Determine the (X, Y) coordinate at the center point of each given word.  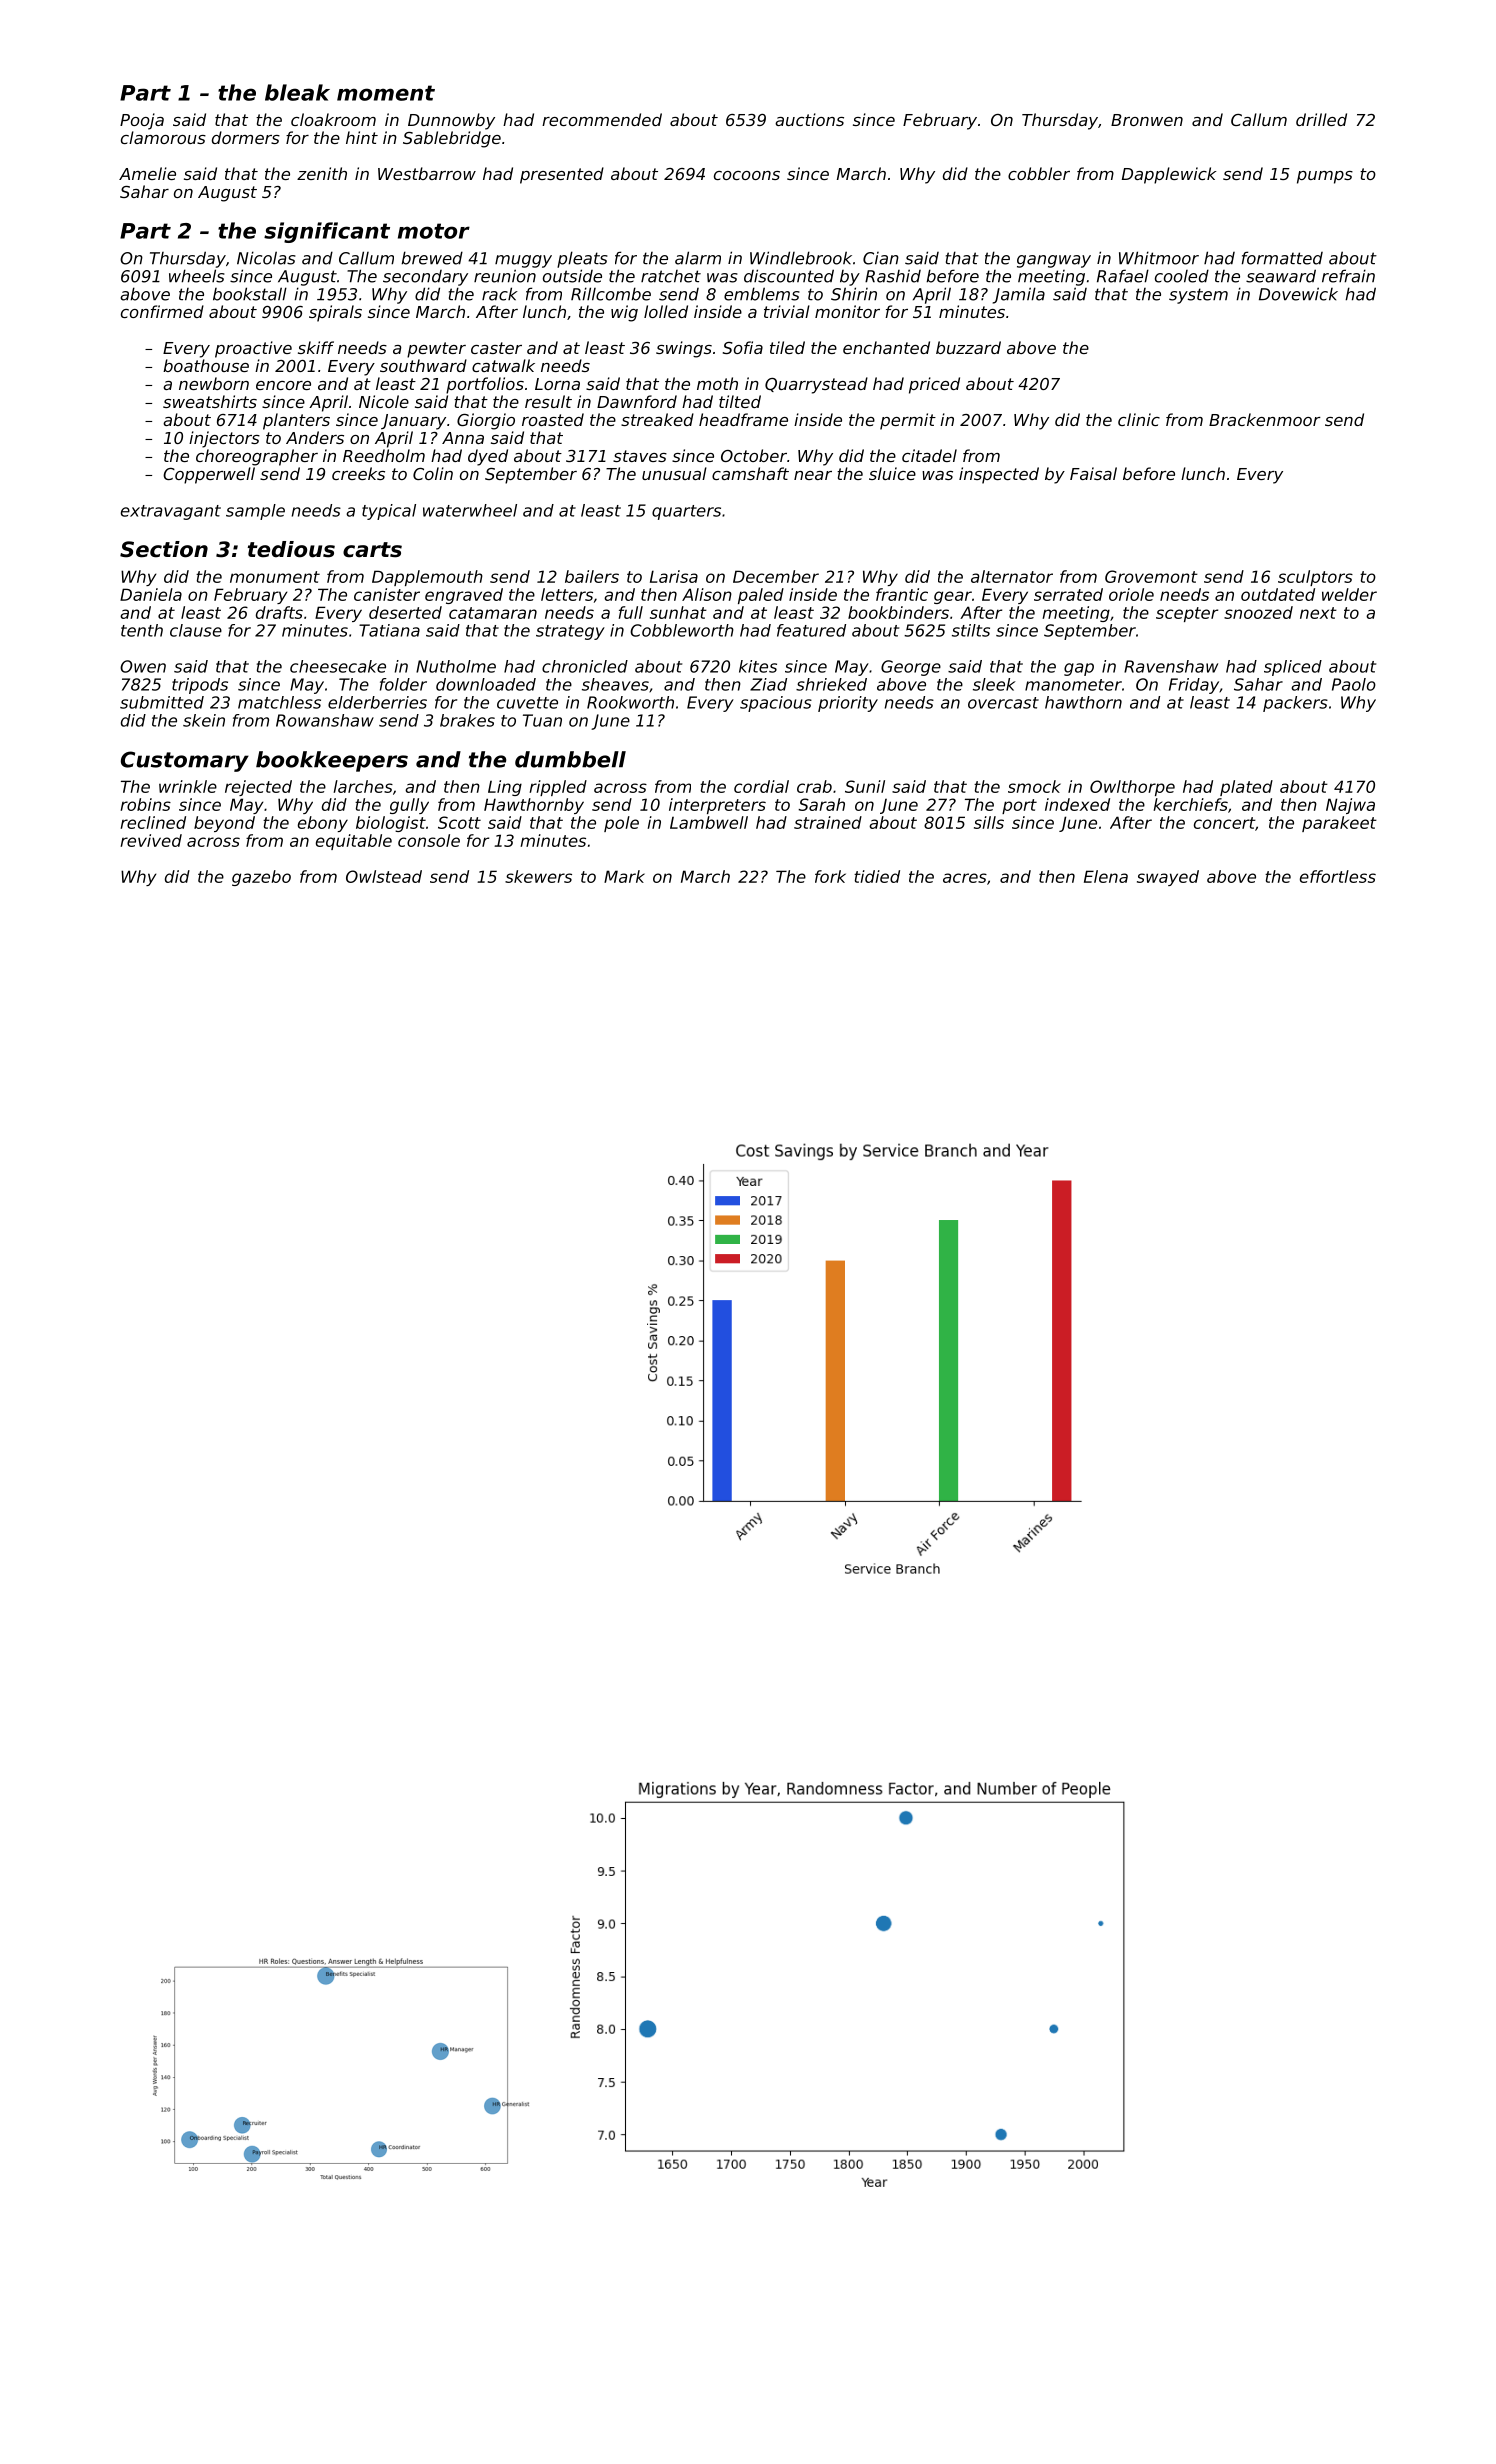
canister (387, 594)
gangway (1054, 261)
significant (327, 232)
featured (811, 630)
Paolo (1354, 684)
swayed (1168, 878)
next (1318, 613)
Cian (881, 258)
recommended (602, 119)
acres (965, 878)
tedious (291, 549)
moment (386, 93)
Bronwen (1147, 120)
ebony (323, 824)
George (911, 668)
